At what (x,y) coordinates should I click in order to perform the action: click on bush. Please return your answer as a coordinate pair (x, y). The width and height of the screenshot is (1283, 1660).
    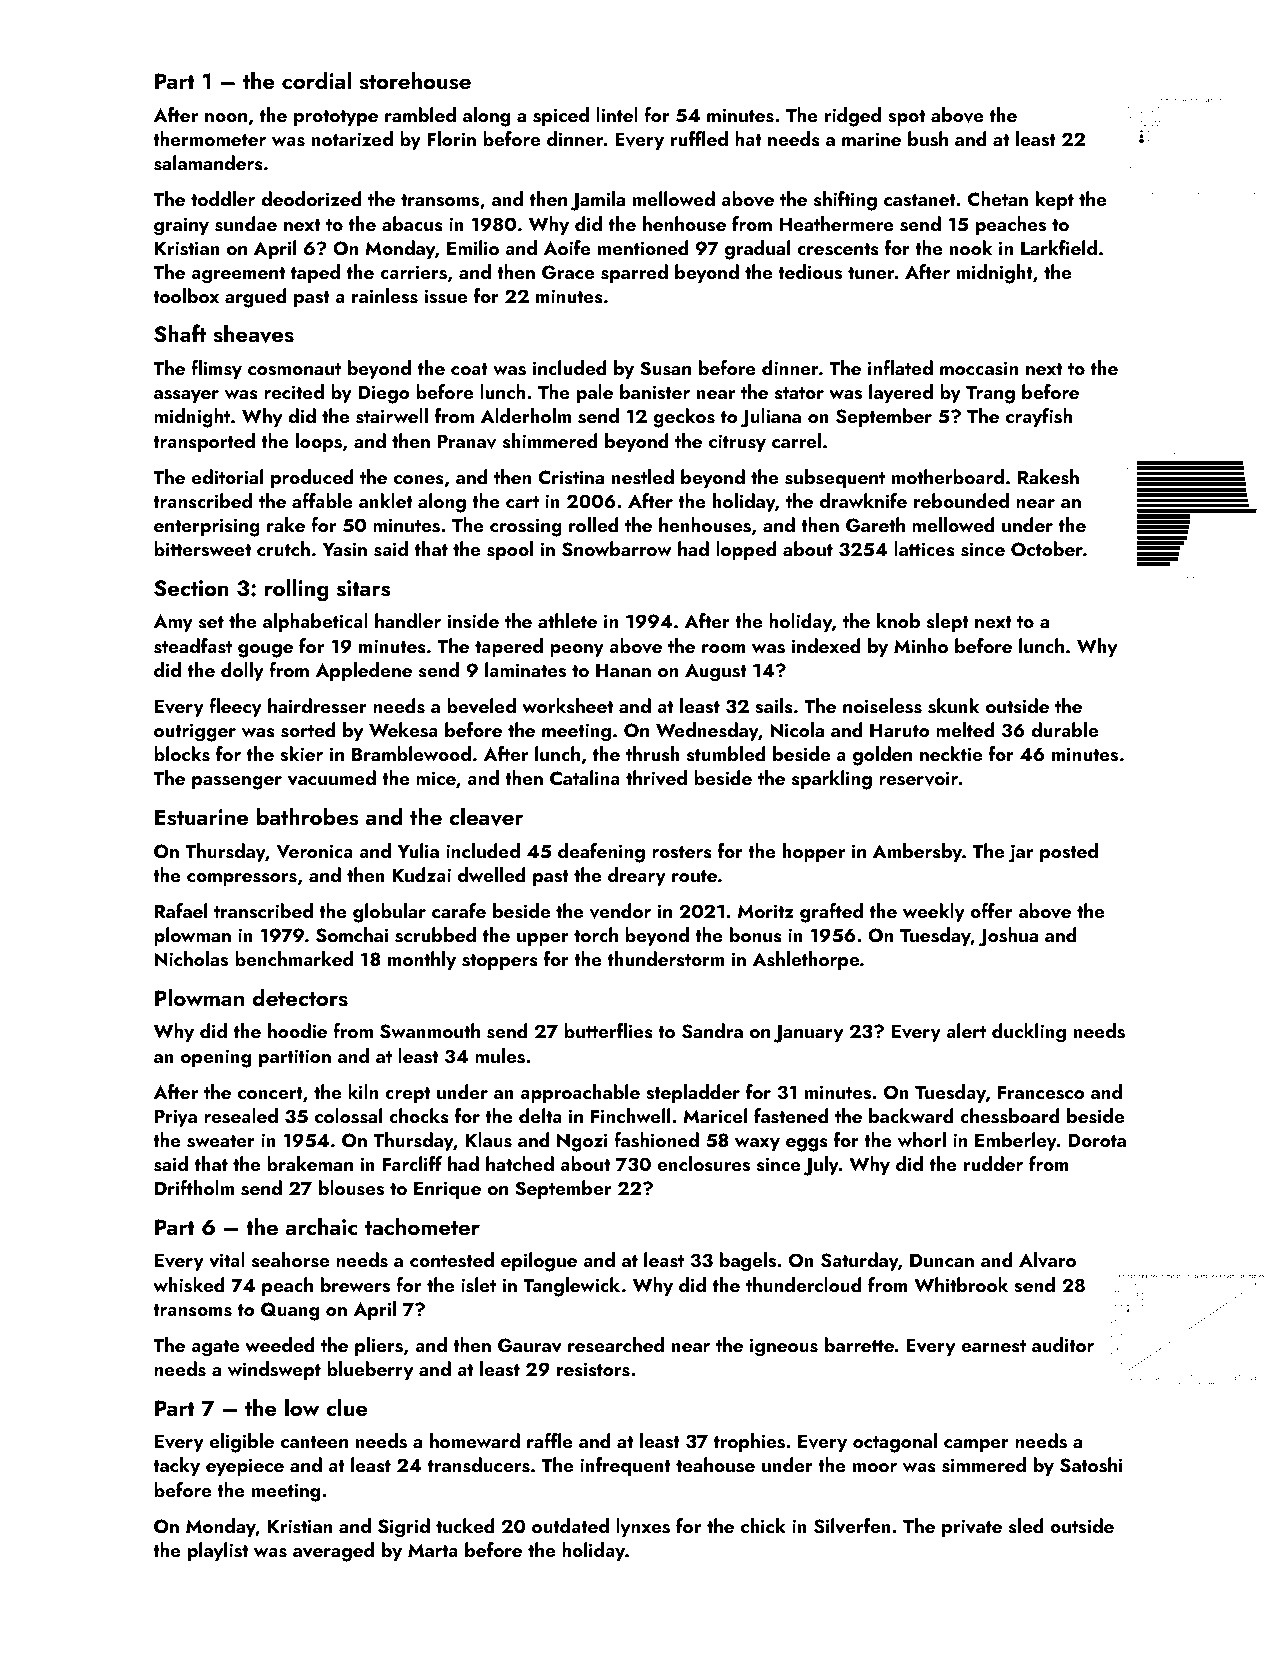
    Looking at the image, I should click on (928, 139).
